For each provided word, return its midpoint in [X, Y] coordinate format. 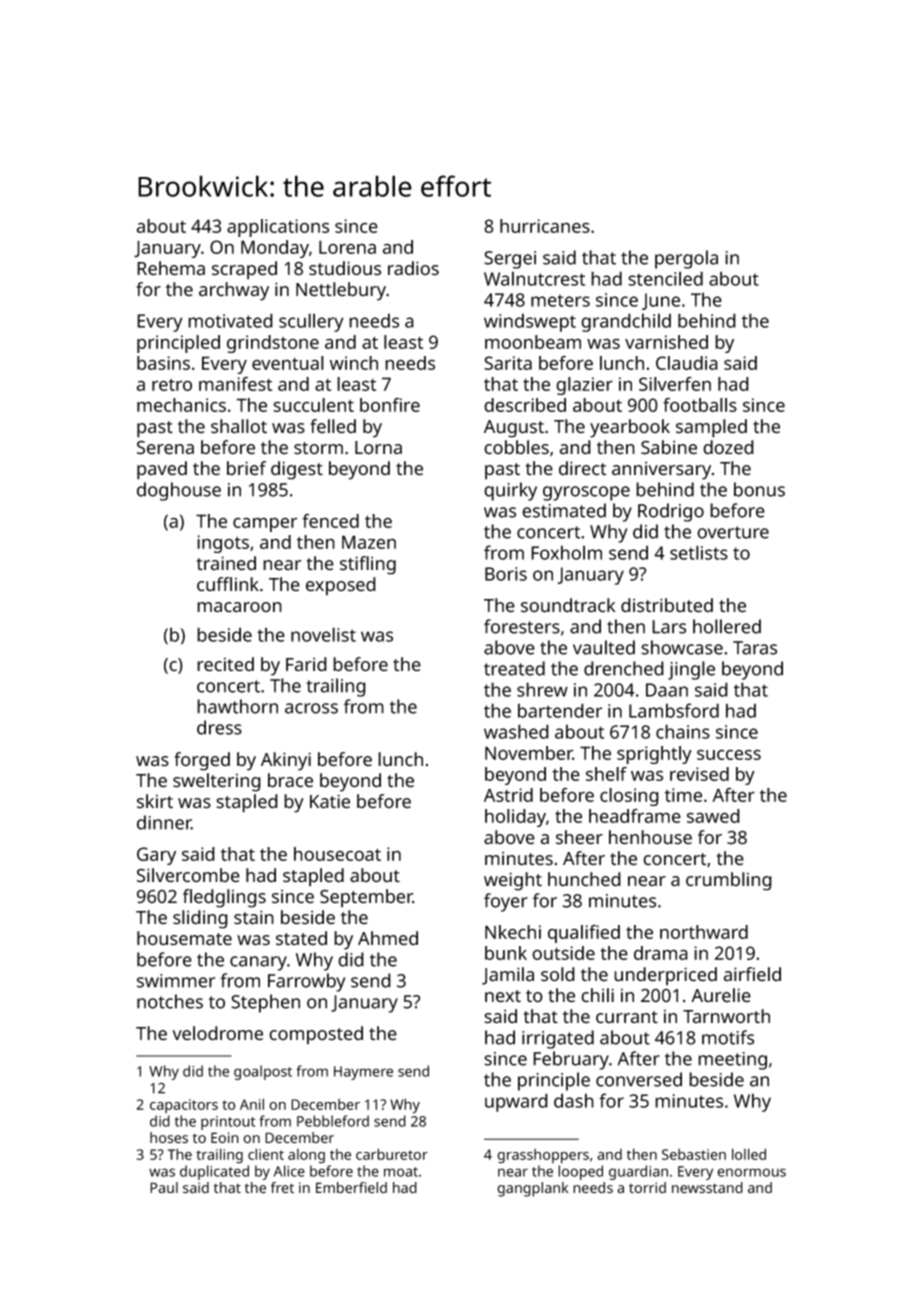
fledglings [224, 898]
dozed [728, 447]
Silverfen [675, 384]
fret [282, 1188]
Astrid [508, 795]
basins [163, 363]
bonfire [390, 404]
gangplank [532, 1189]
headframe [635, 816]
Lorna [378, 448]
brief [246, 468]
